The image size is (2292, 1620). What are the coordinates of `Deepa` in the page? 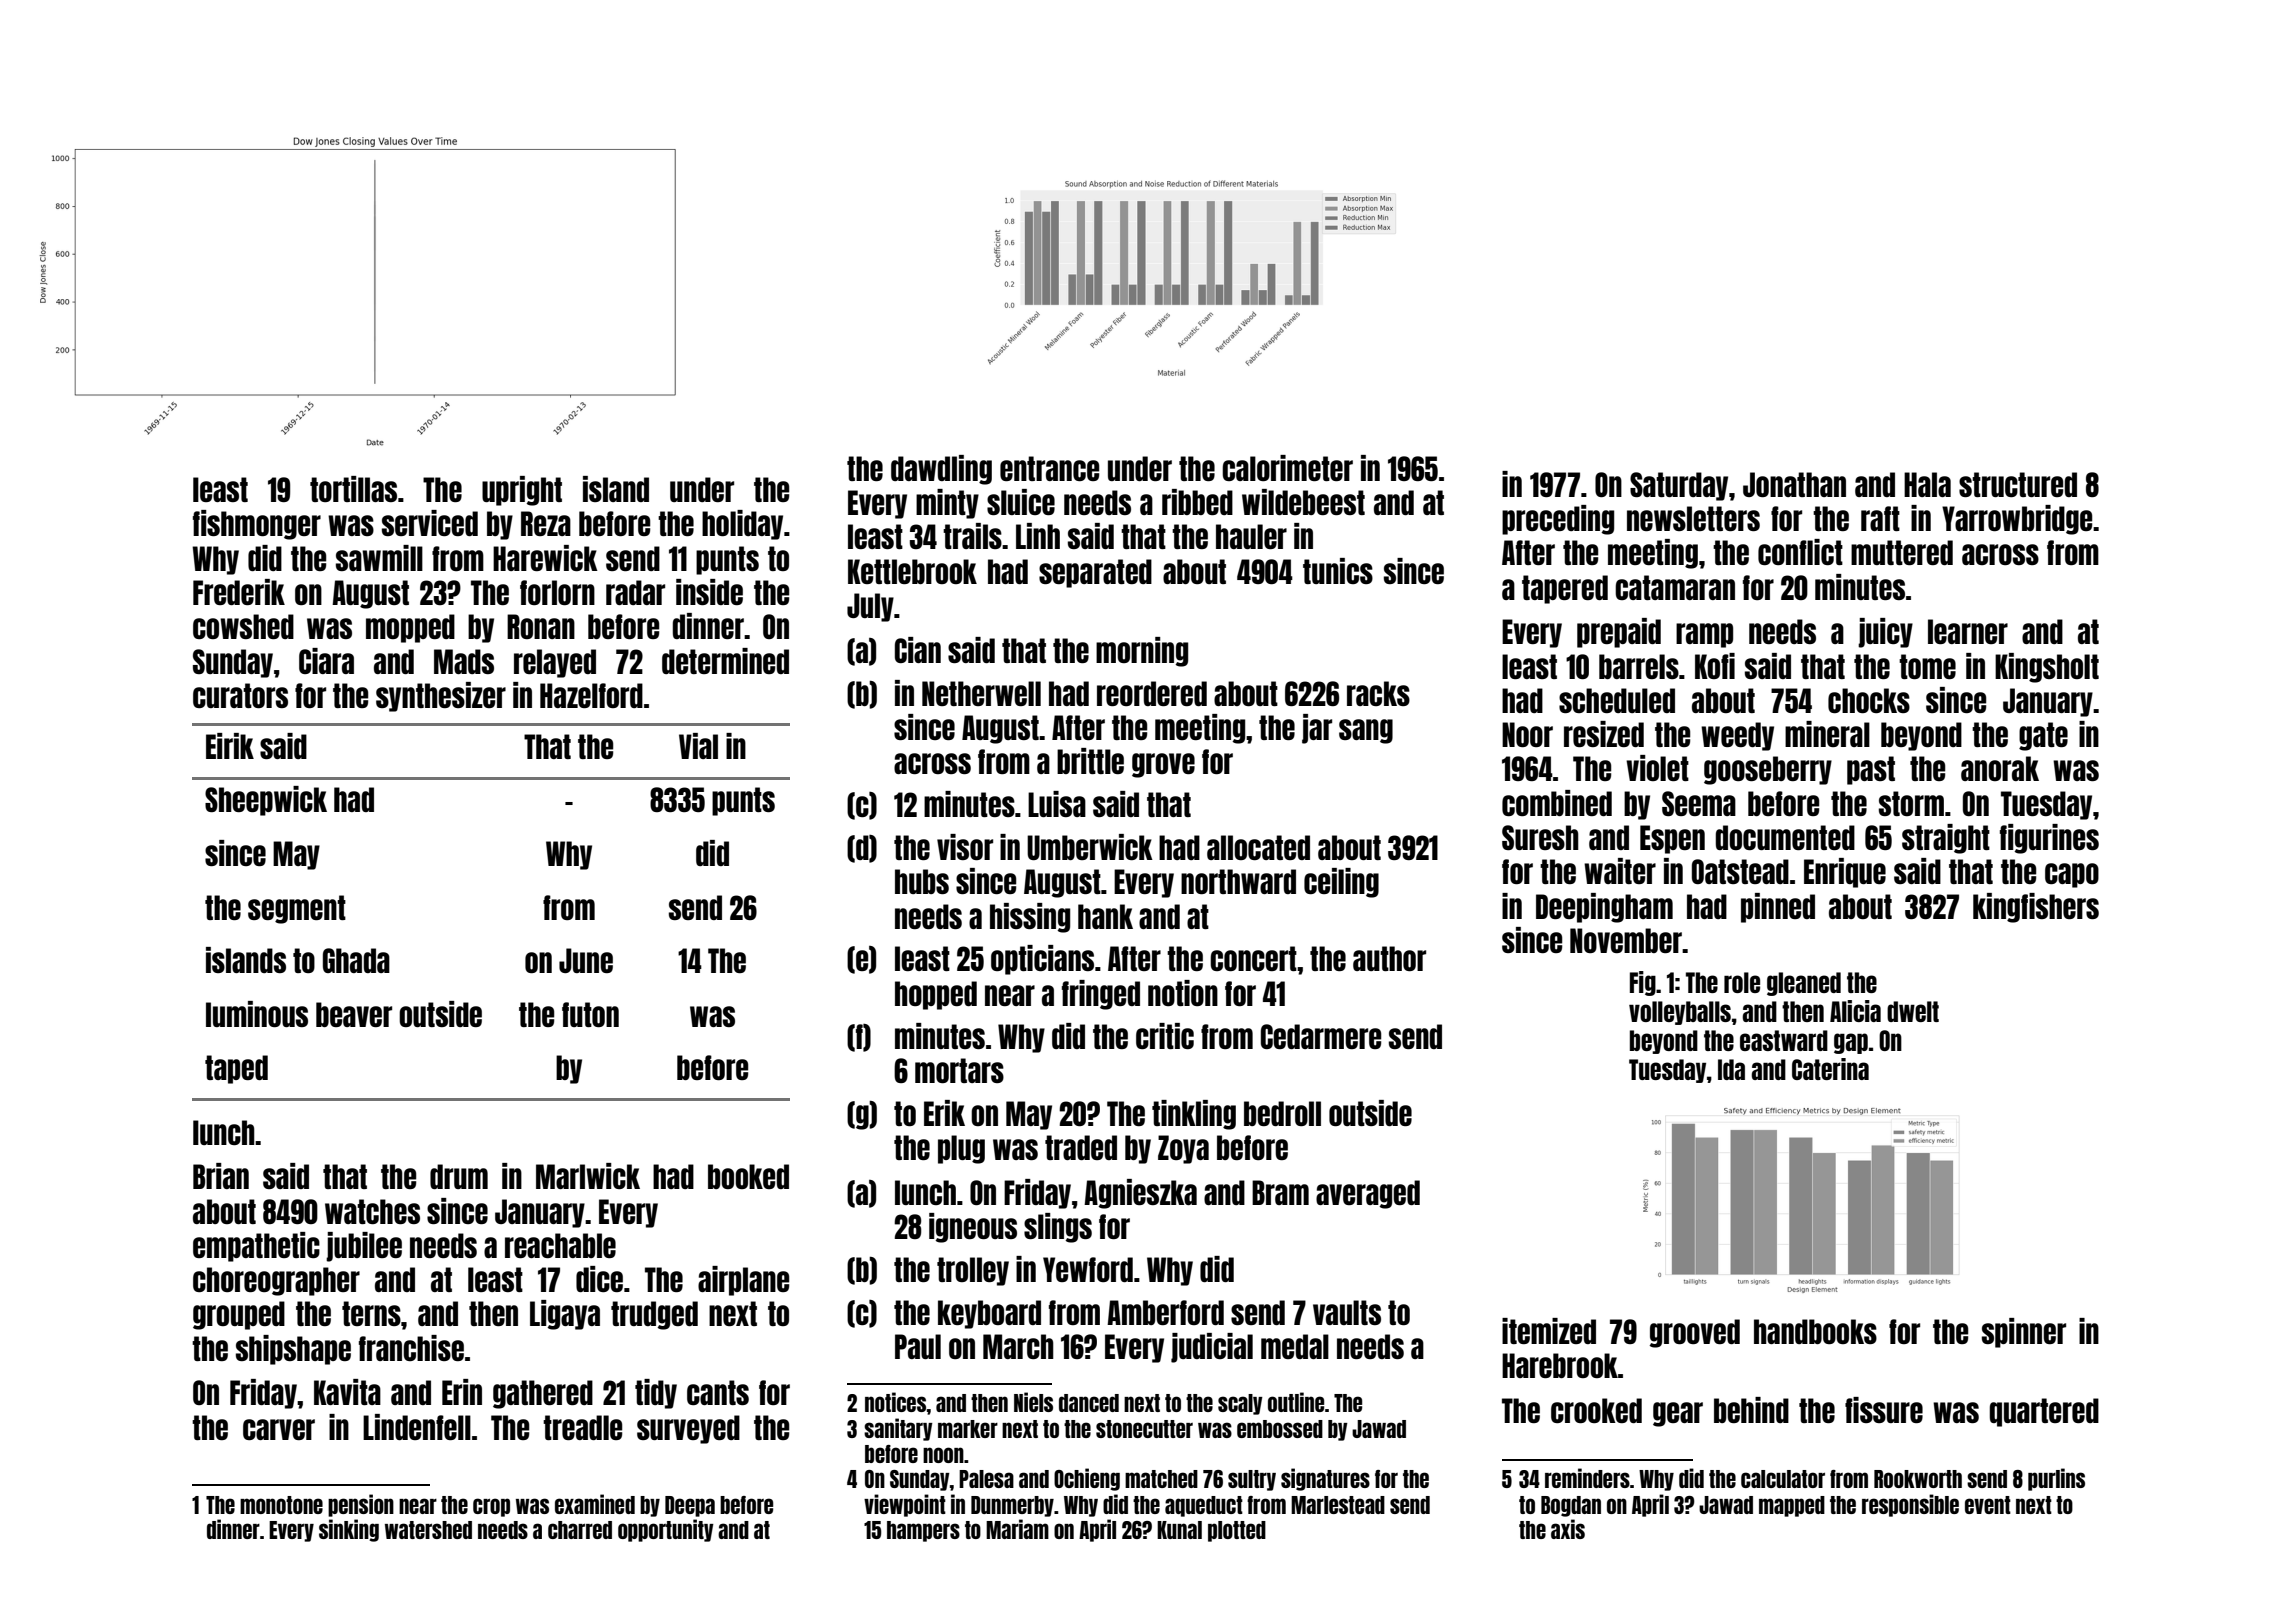 It's located at (690, 1506).
